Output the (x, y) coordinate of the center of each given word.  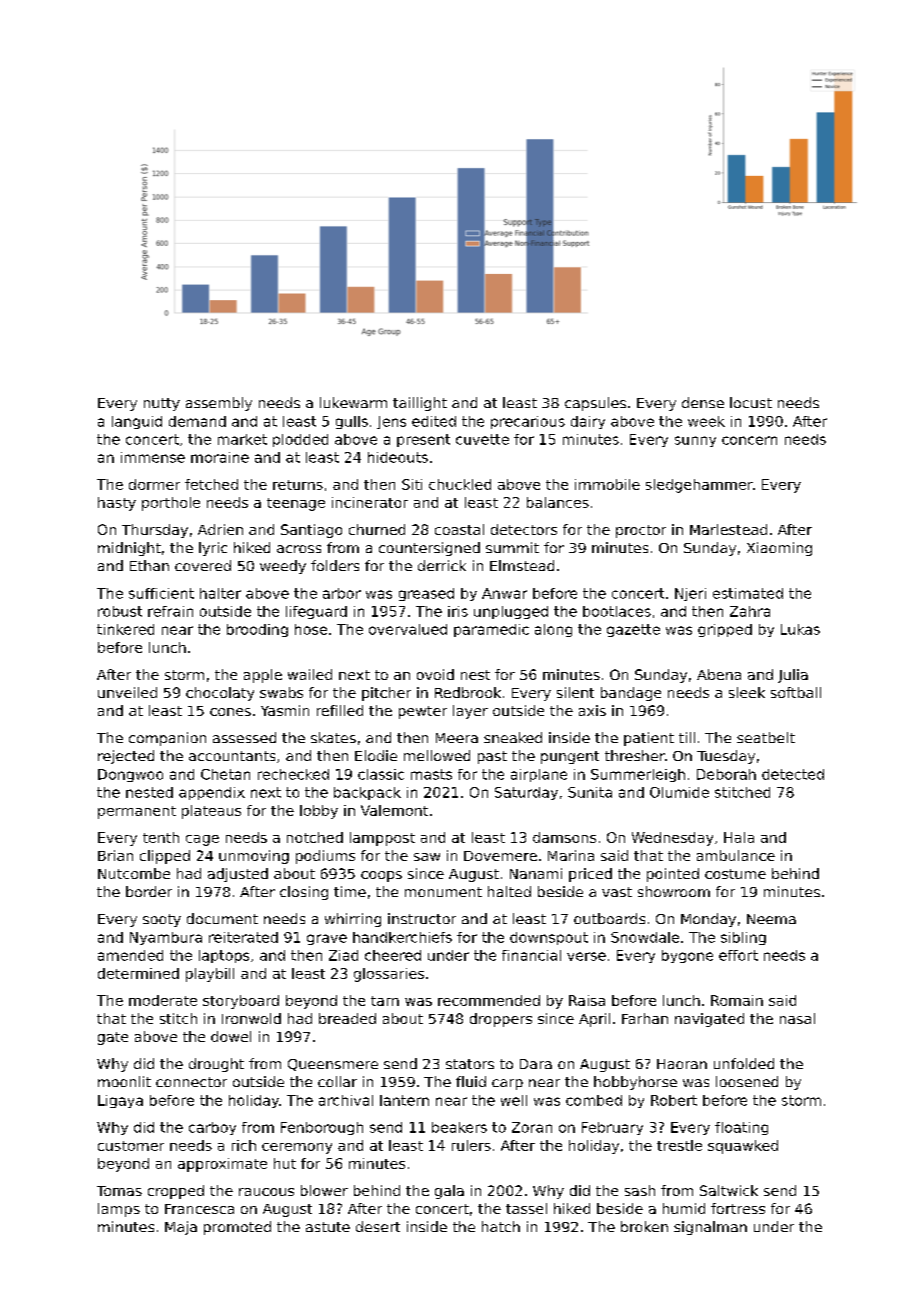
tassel (526, 1208)
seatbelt (766, 737)
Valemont (394, 810)
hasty (117, 504)
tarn (385, 1001)
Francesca (199, 1209)
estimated (748, 593)
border (149, 891)
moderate (163, 1000)
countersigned (429, 549)
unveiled (127, 692)
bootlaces (617, 611)
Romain (737, 1000)
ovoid (435, 674)
